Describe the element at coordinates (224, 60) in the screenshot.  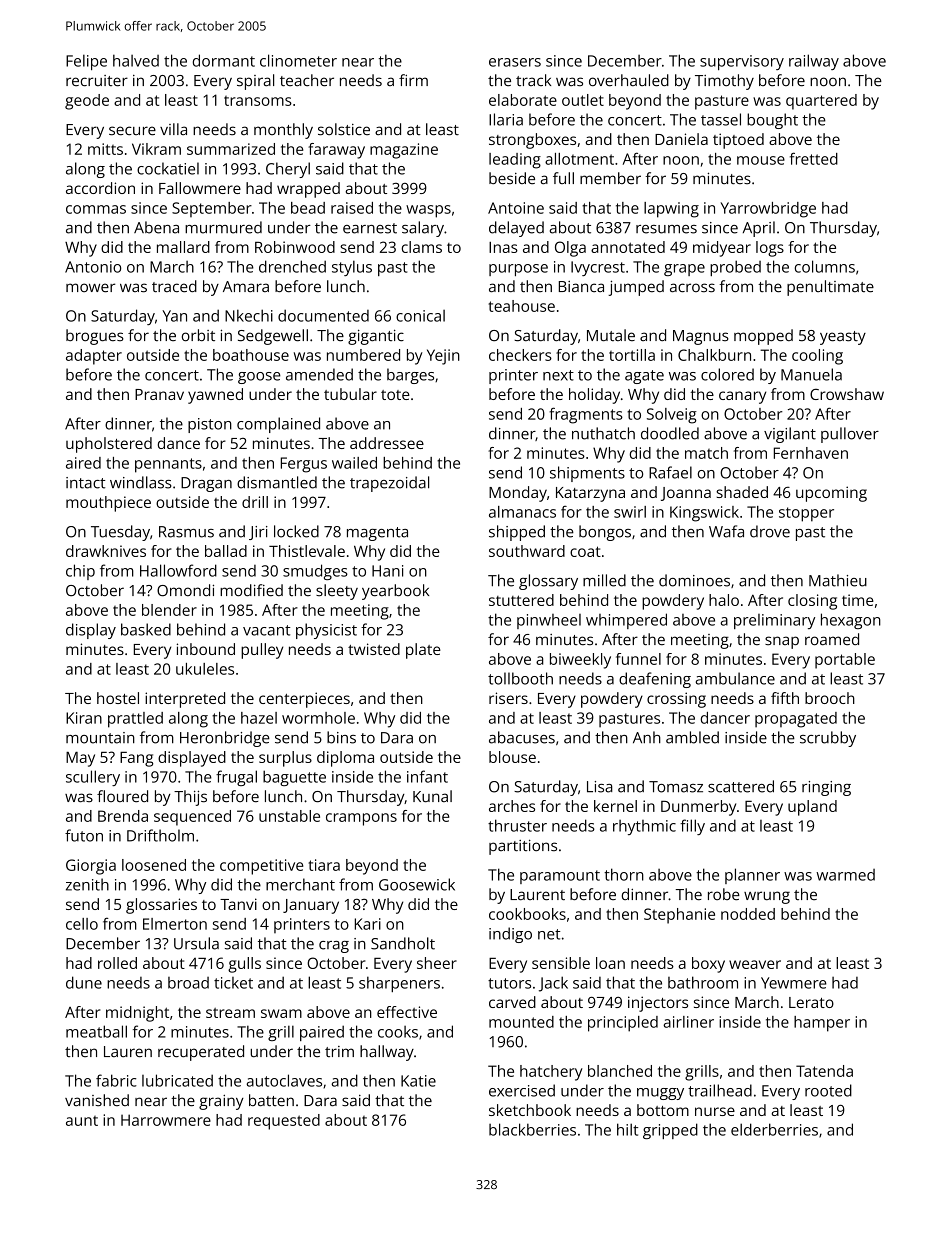
I see `dormant` at that location.
